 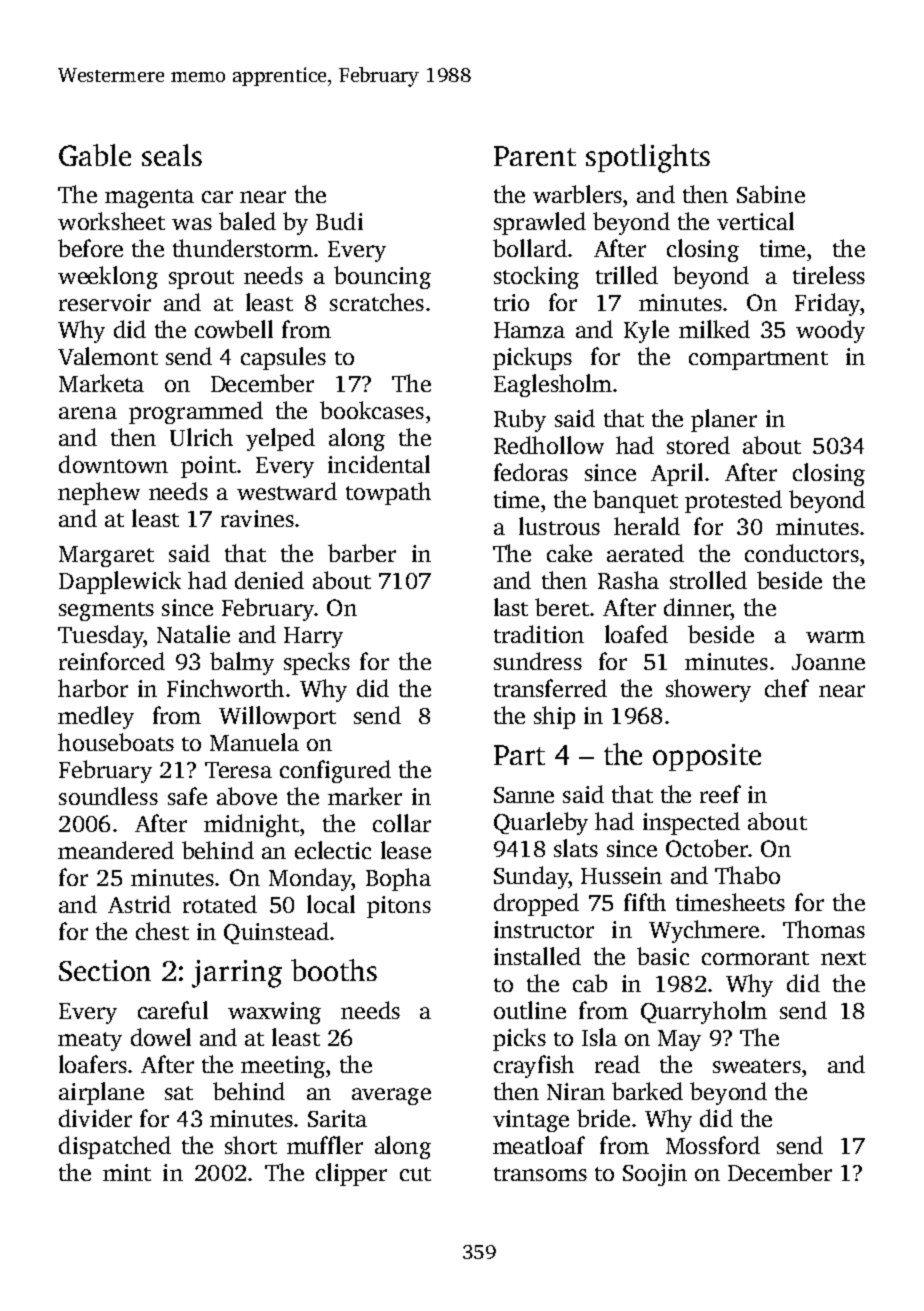 I want to click on planer, so click(x=724, y=420).
